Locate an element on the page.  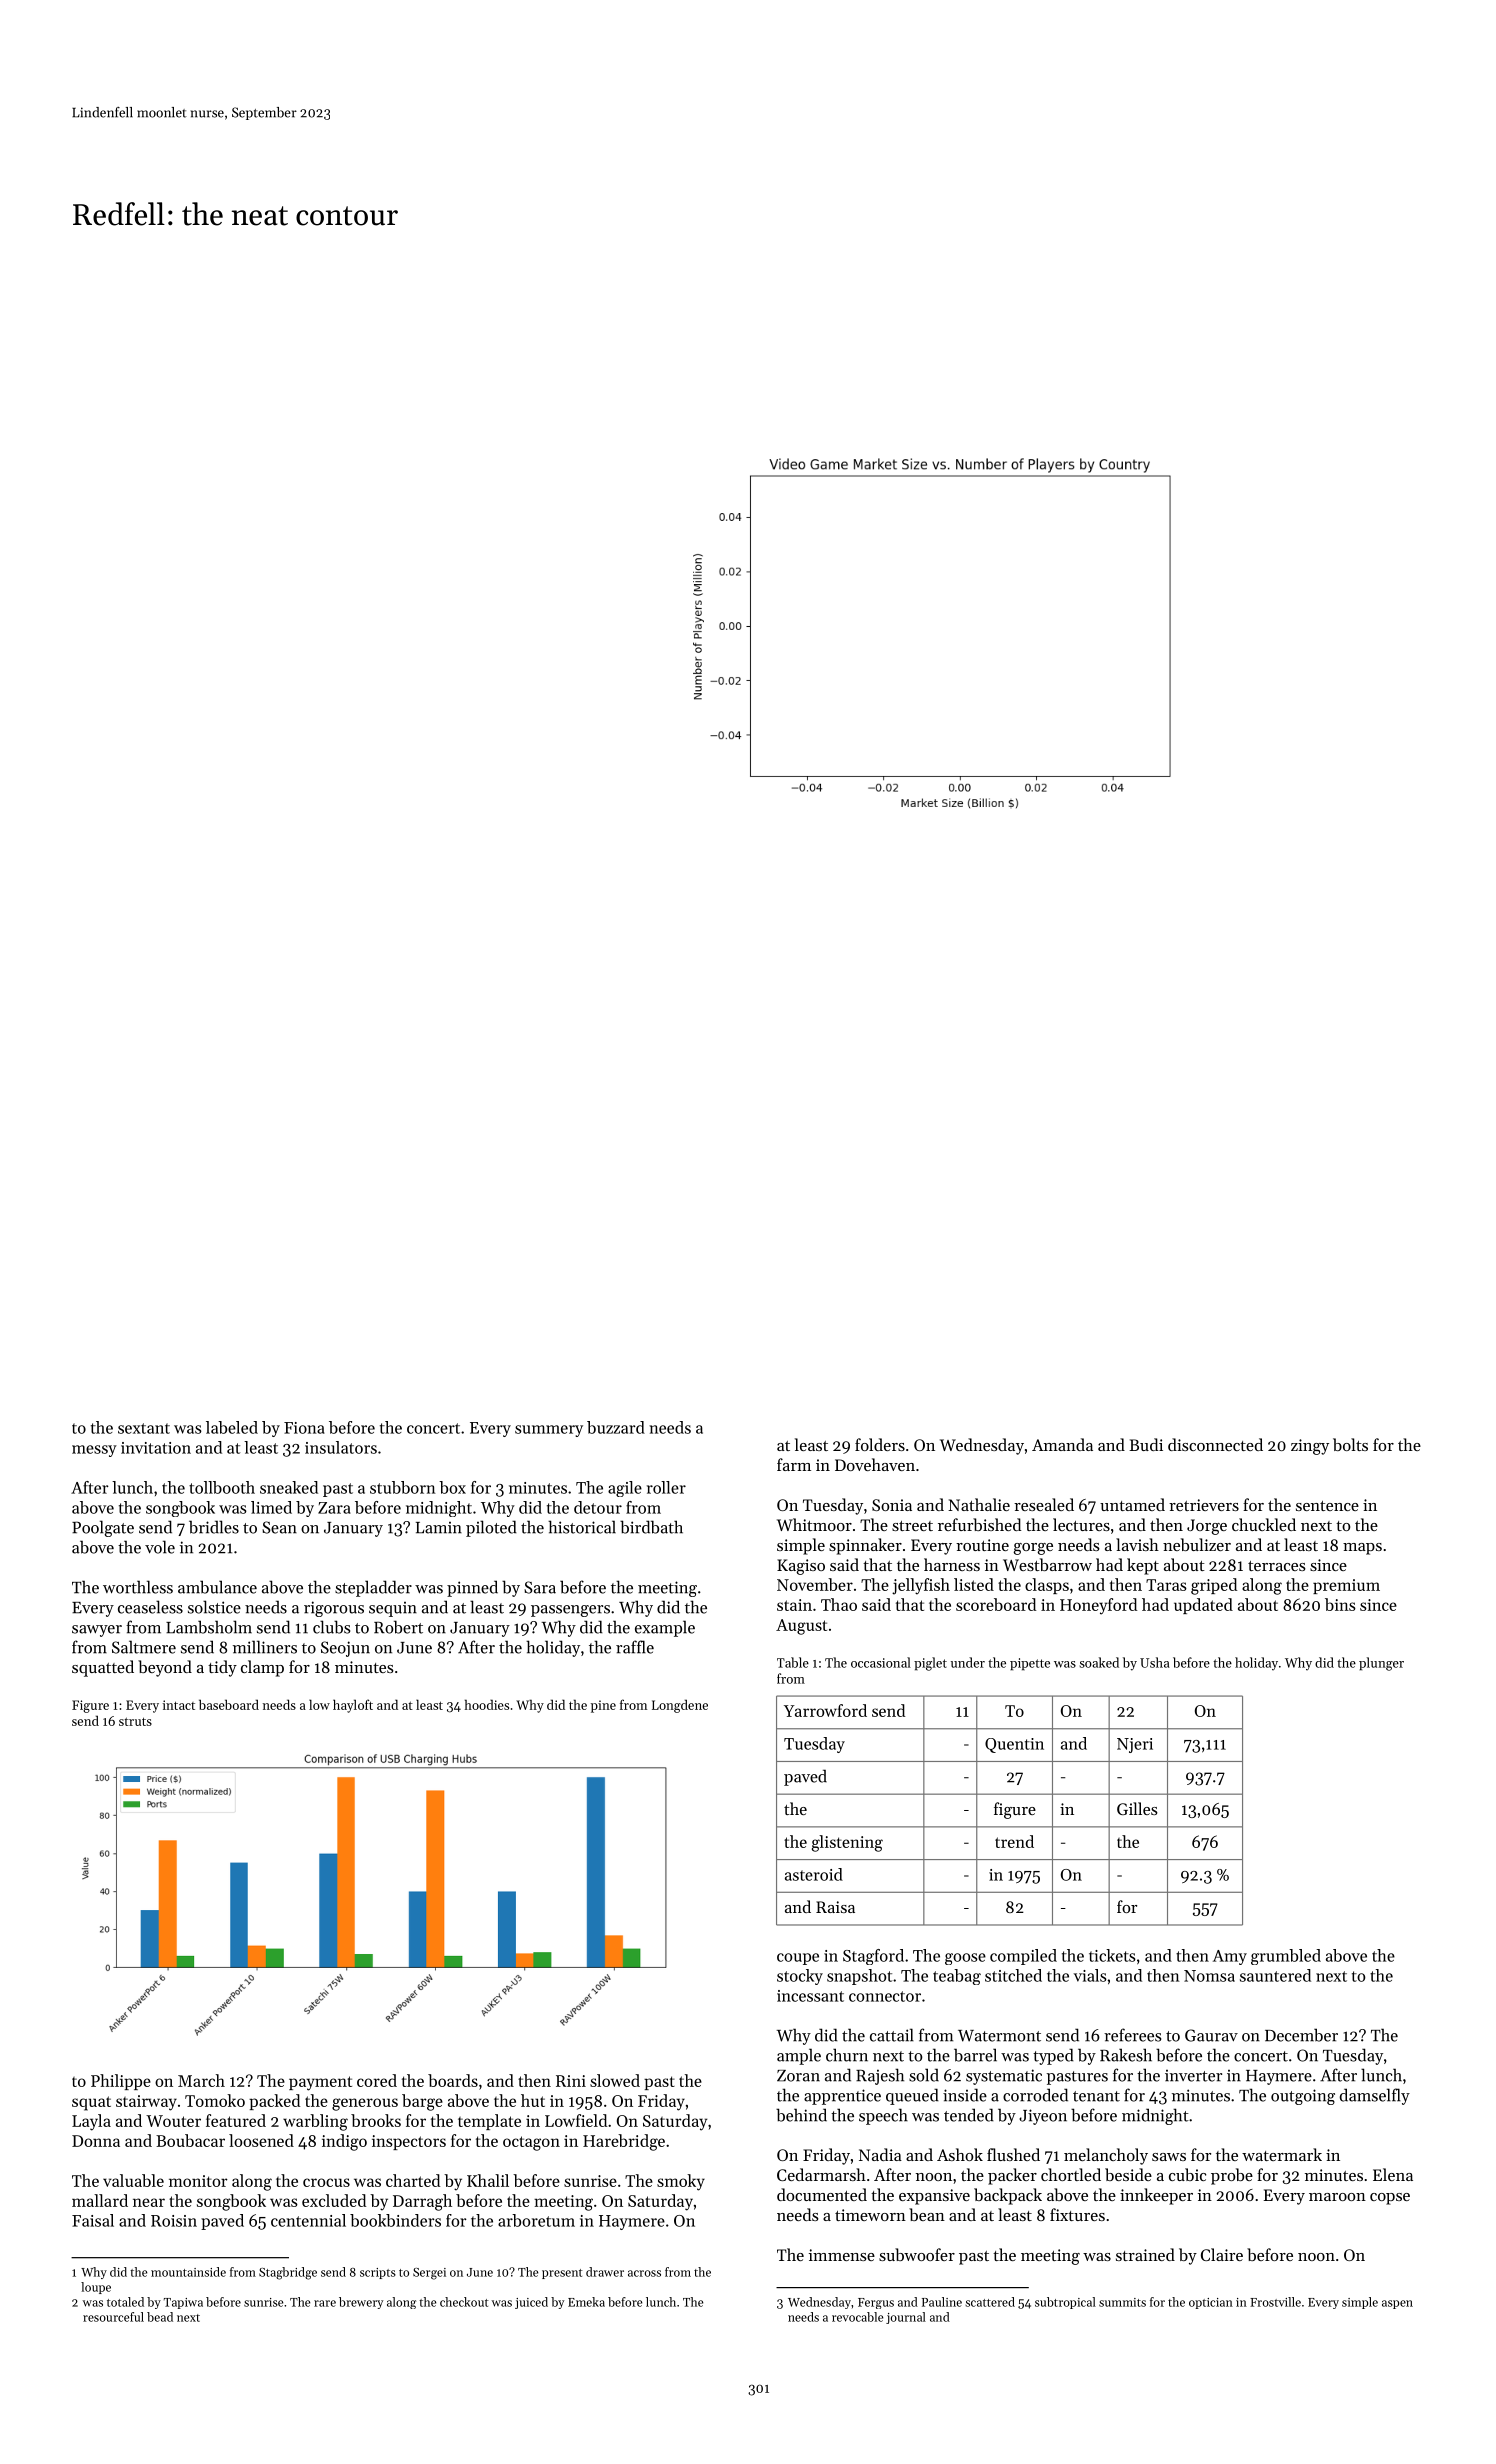
journal is located at coordinates (906, 2318).
